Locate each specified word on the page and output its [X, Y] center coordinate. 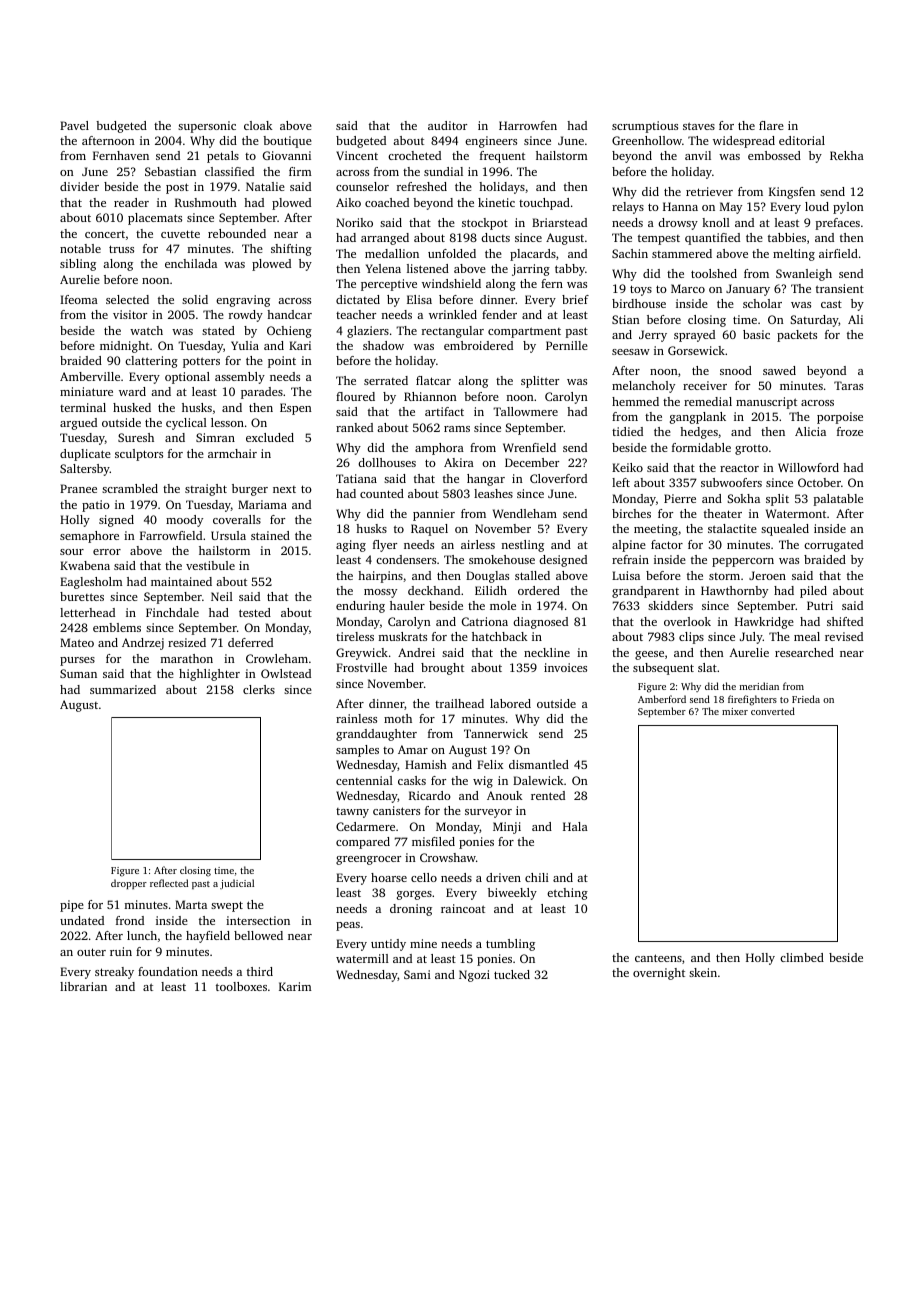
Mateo [77, 642]
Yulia [245, 345]
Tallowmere [525, 411]
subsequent [663, 669]
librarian [83, 986]
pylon [848, 208]
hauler [407, 605]
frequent [502, 157]
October [819, 482]
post [177, 188]
